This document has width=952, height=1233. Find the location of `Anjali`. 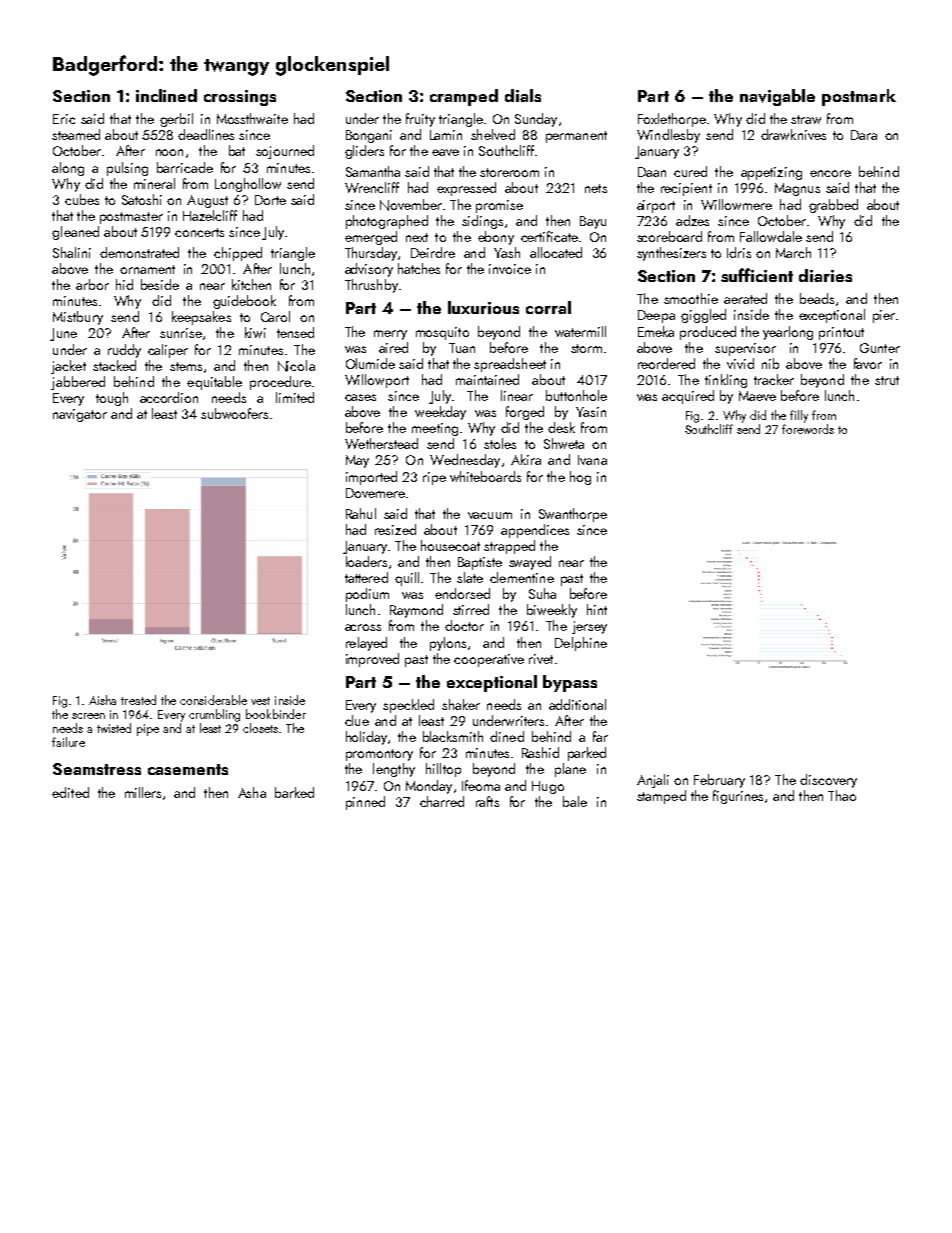

Anjali is located at coordinates (653, 781).
